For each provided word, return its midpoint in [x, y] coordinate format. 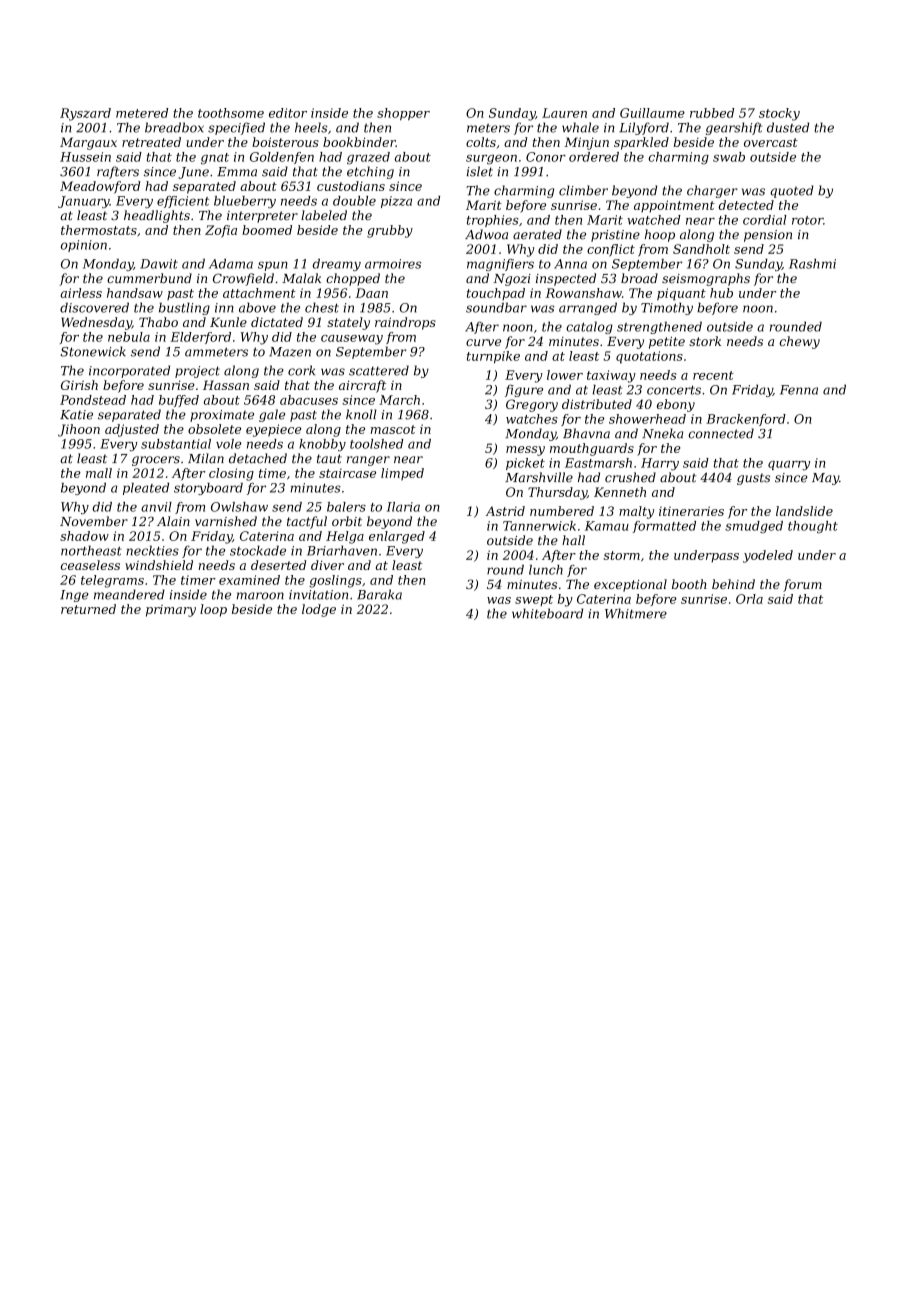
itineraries [691, 511]
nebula [129, 337]
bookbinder [359, 142]
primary [171, 611]
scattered [379, 370]
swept [534, 600]
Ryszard [85, 114]
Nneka [662, 433]
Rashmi [812, 264]
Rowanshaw [584, 293]
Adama [231, 264]
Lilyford [644, 128]
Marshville [539, 477]
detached [258, 458]
